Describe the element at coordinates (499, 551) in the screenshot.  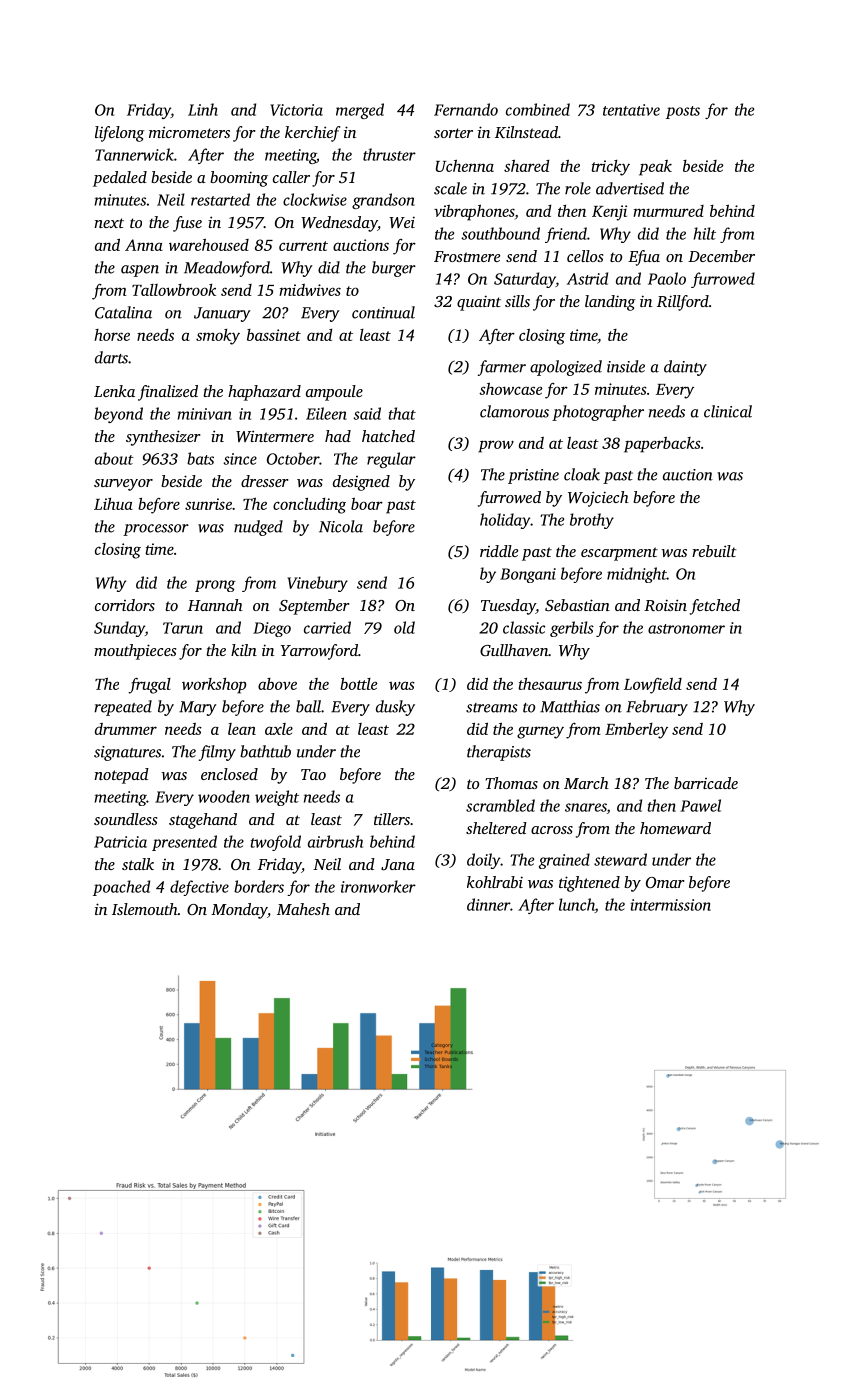
I see `riddle` at that location.
